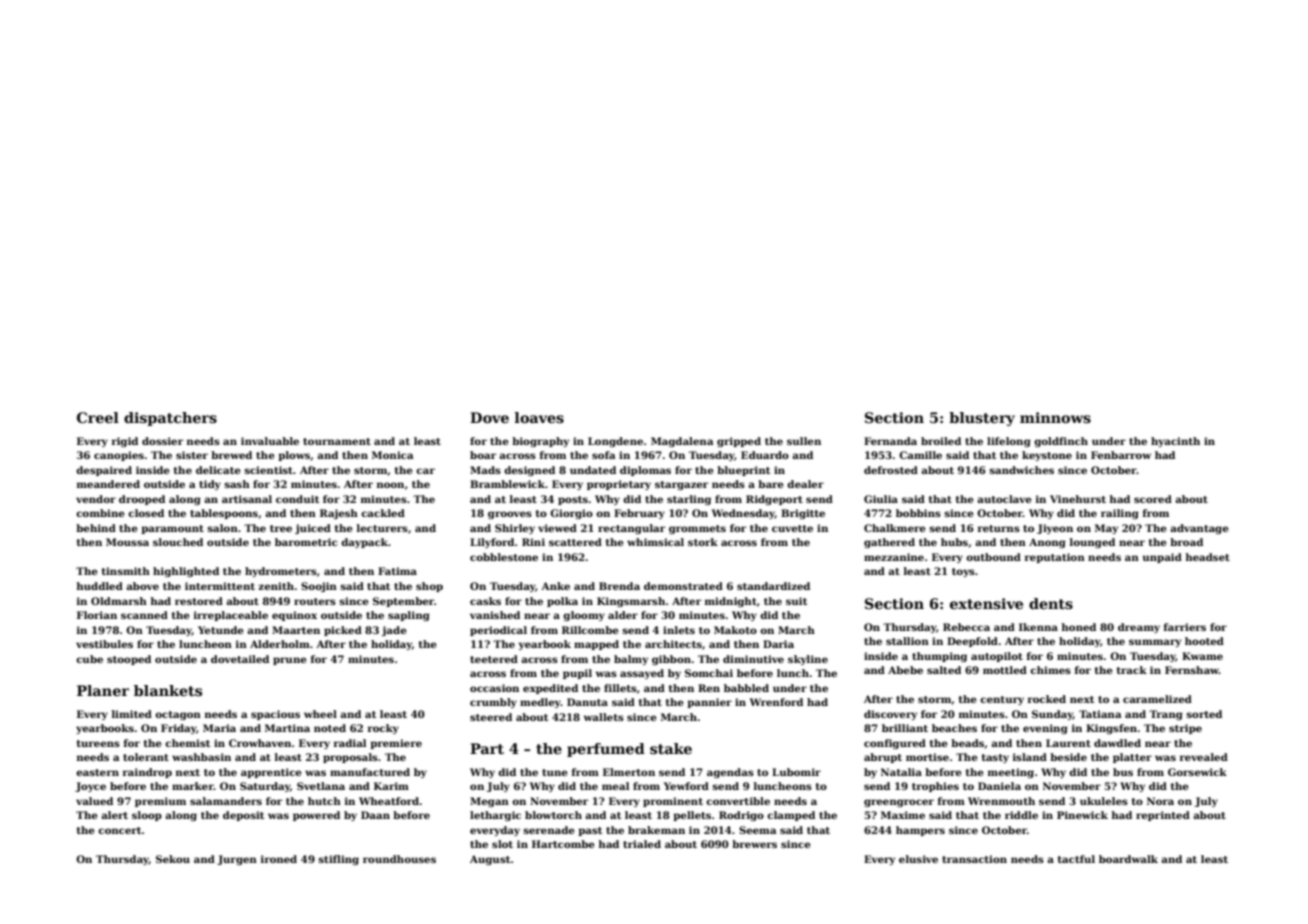 The image size is (1308, 924). What do you see at coordinates (972, 642) in the document?
I see `Deepfold` at bounding box center [972, 642].
